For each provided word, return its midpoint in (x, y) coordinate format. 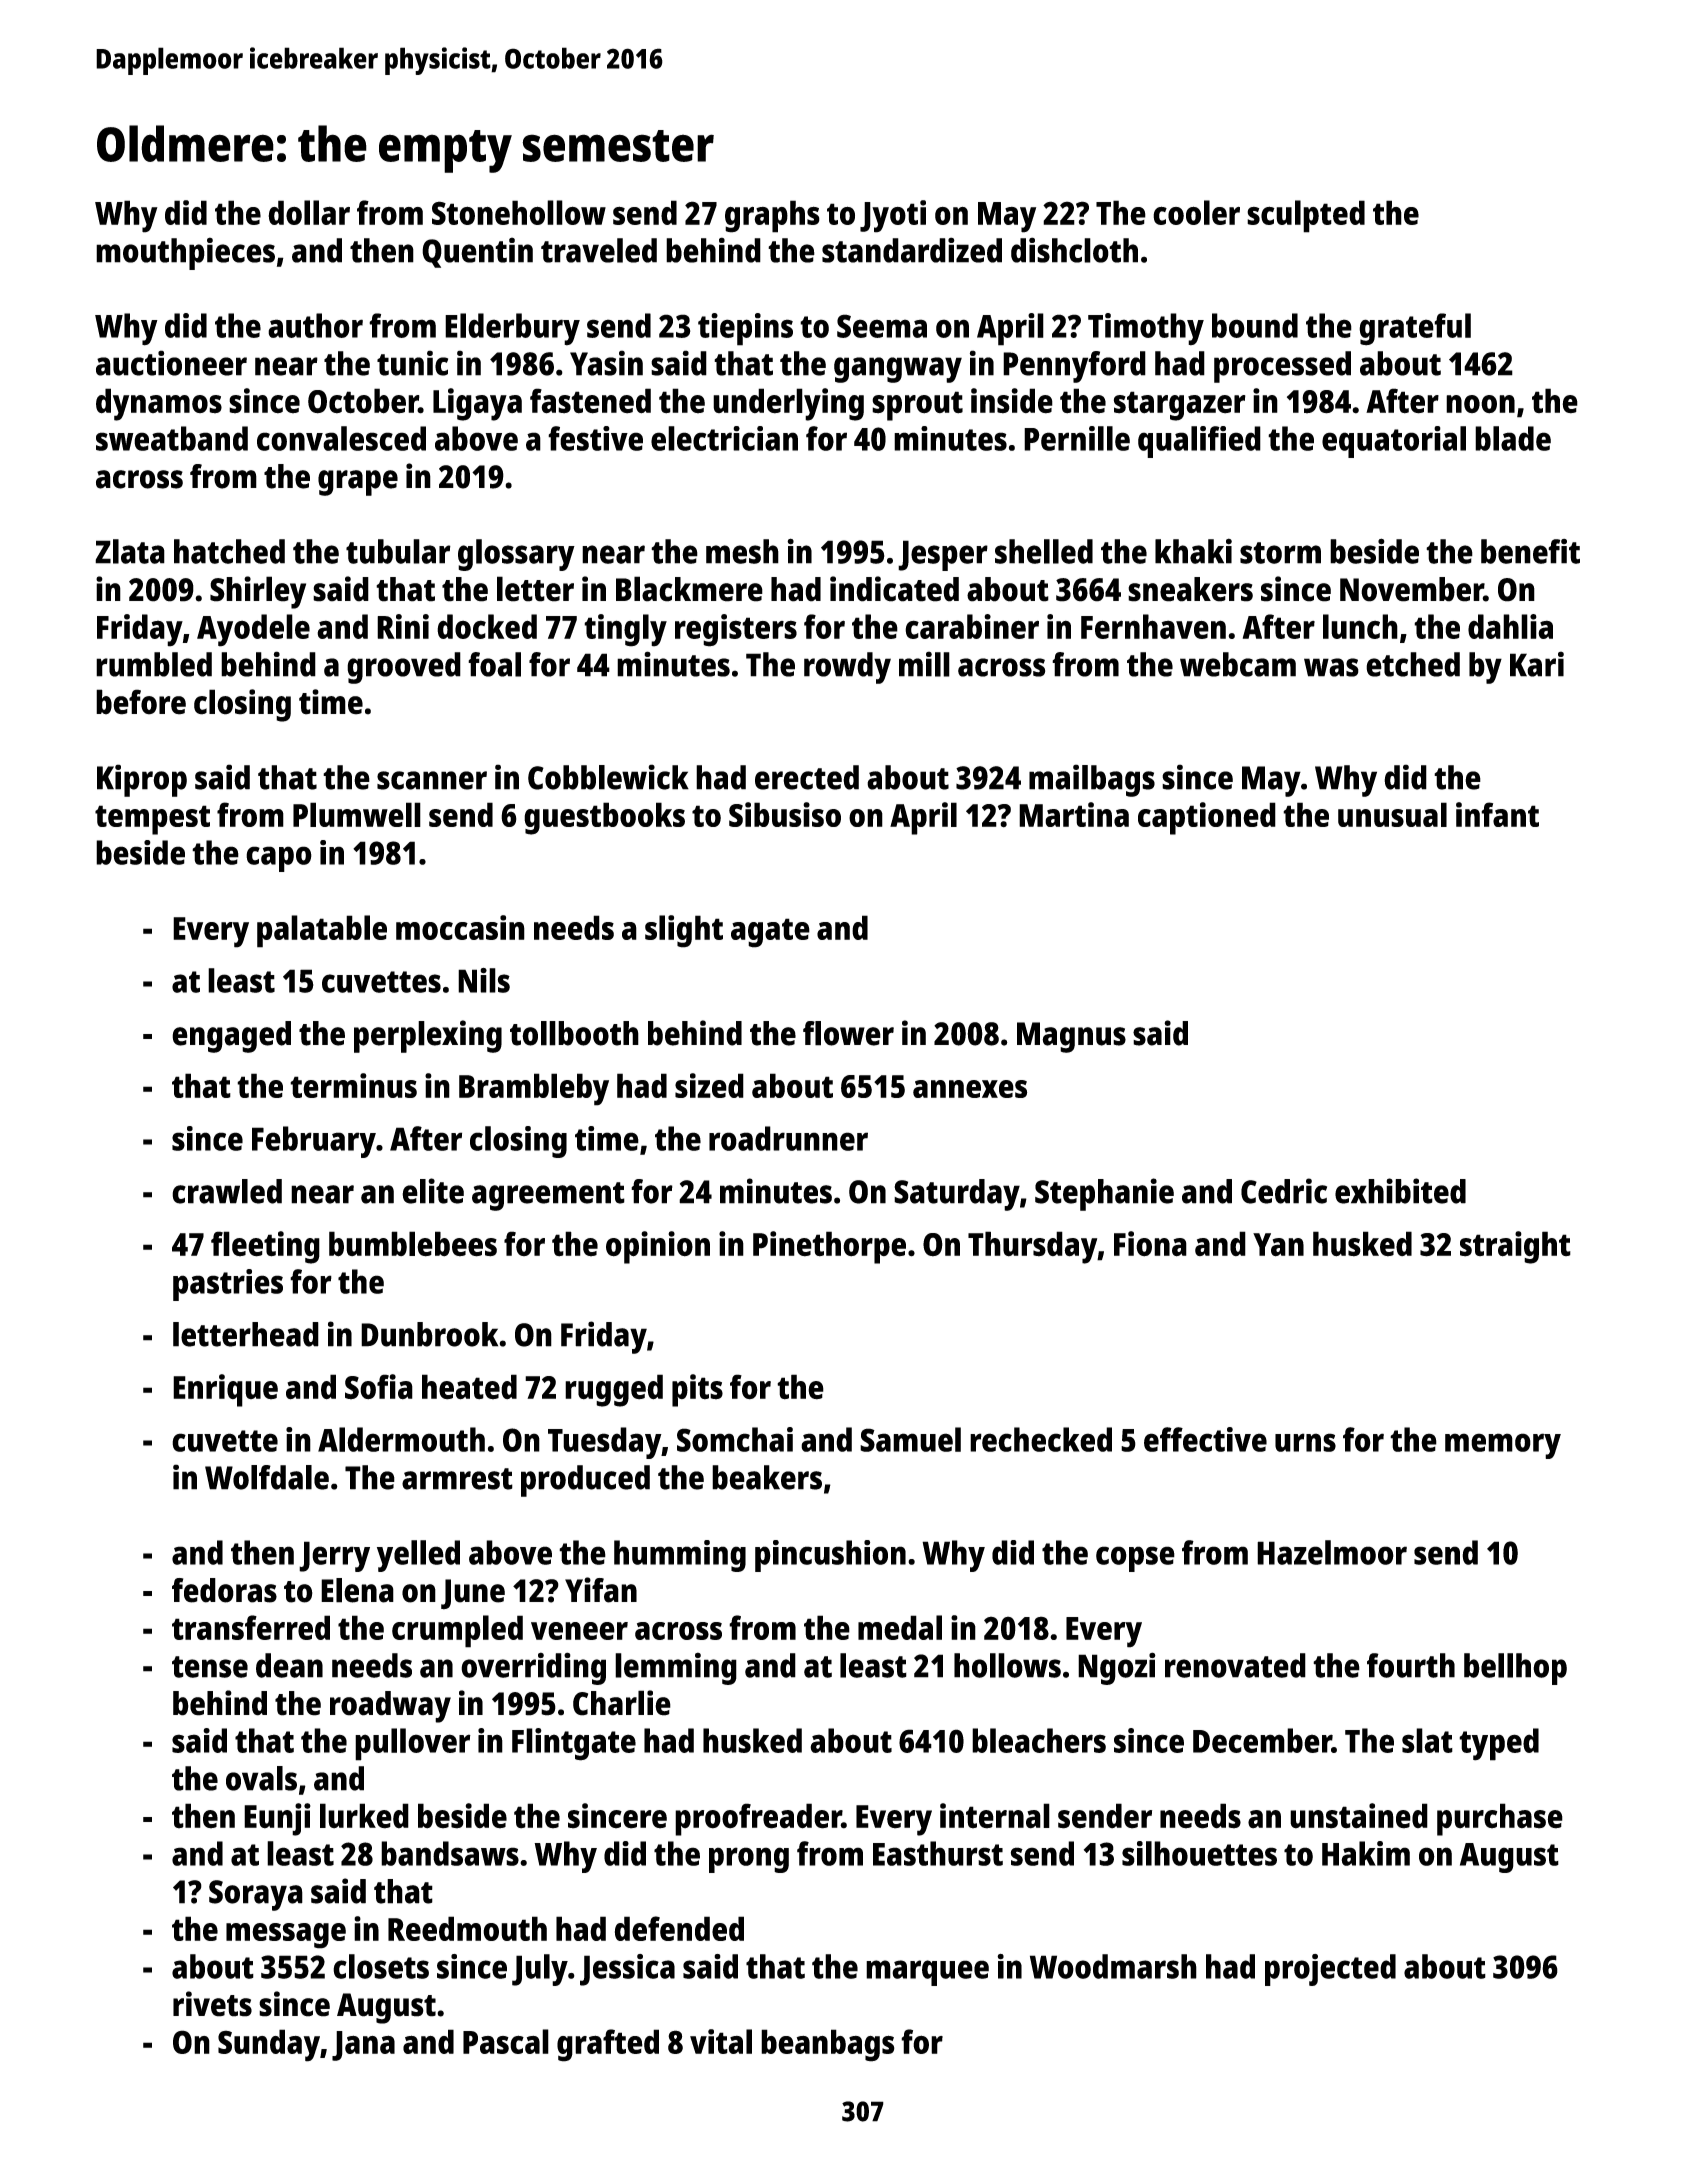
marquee (927, 1973)
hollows (1007, 1665)
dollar (309, 212)
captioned (1207, 818)
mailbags (1092, 780)
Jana (363, 2046)
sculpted (1306, 216)
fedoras (224, 1590)
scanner (432, 780)
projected (1330, 1970)
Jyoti (893, 216)
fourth (1411, 1665)
